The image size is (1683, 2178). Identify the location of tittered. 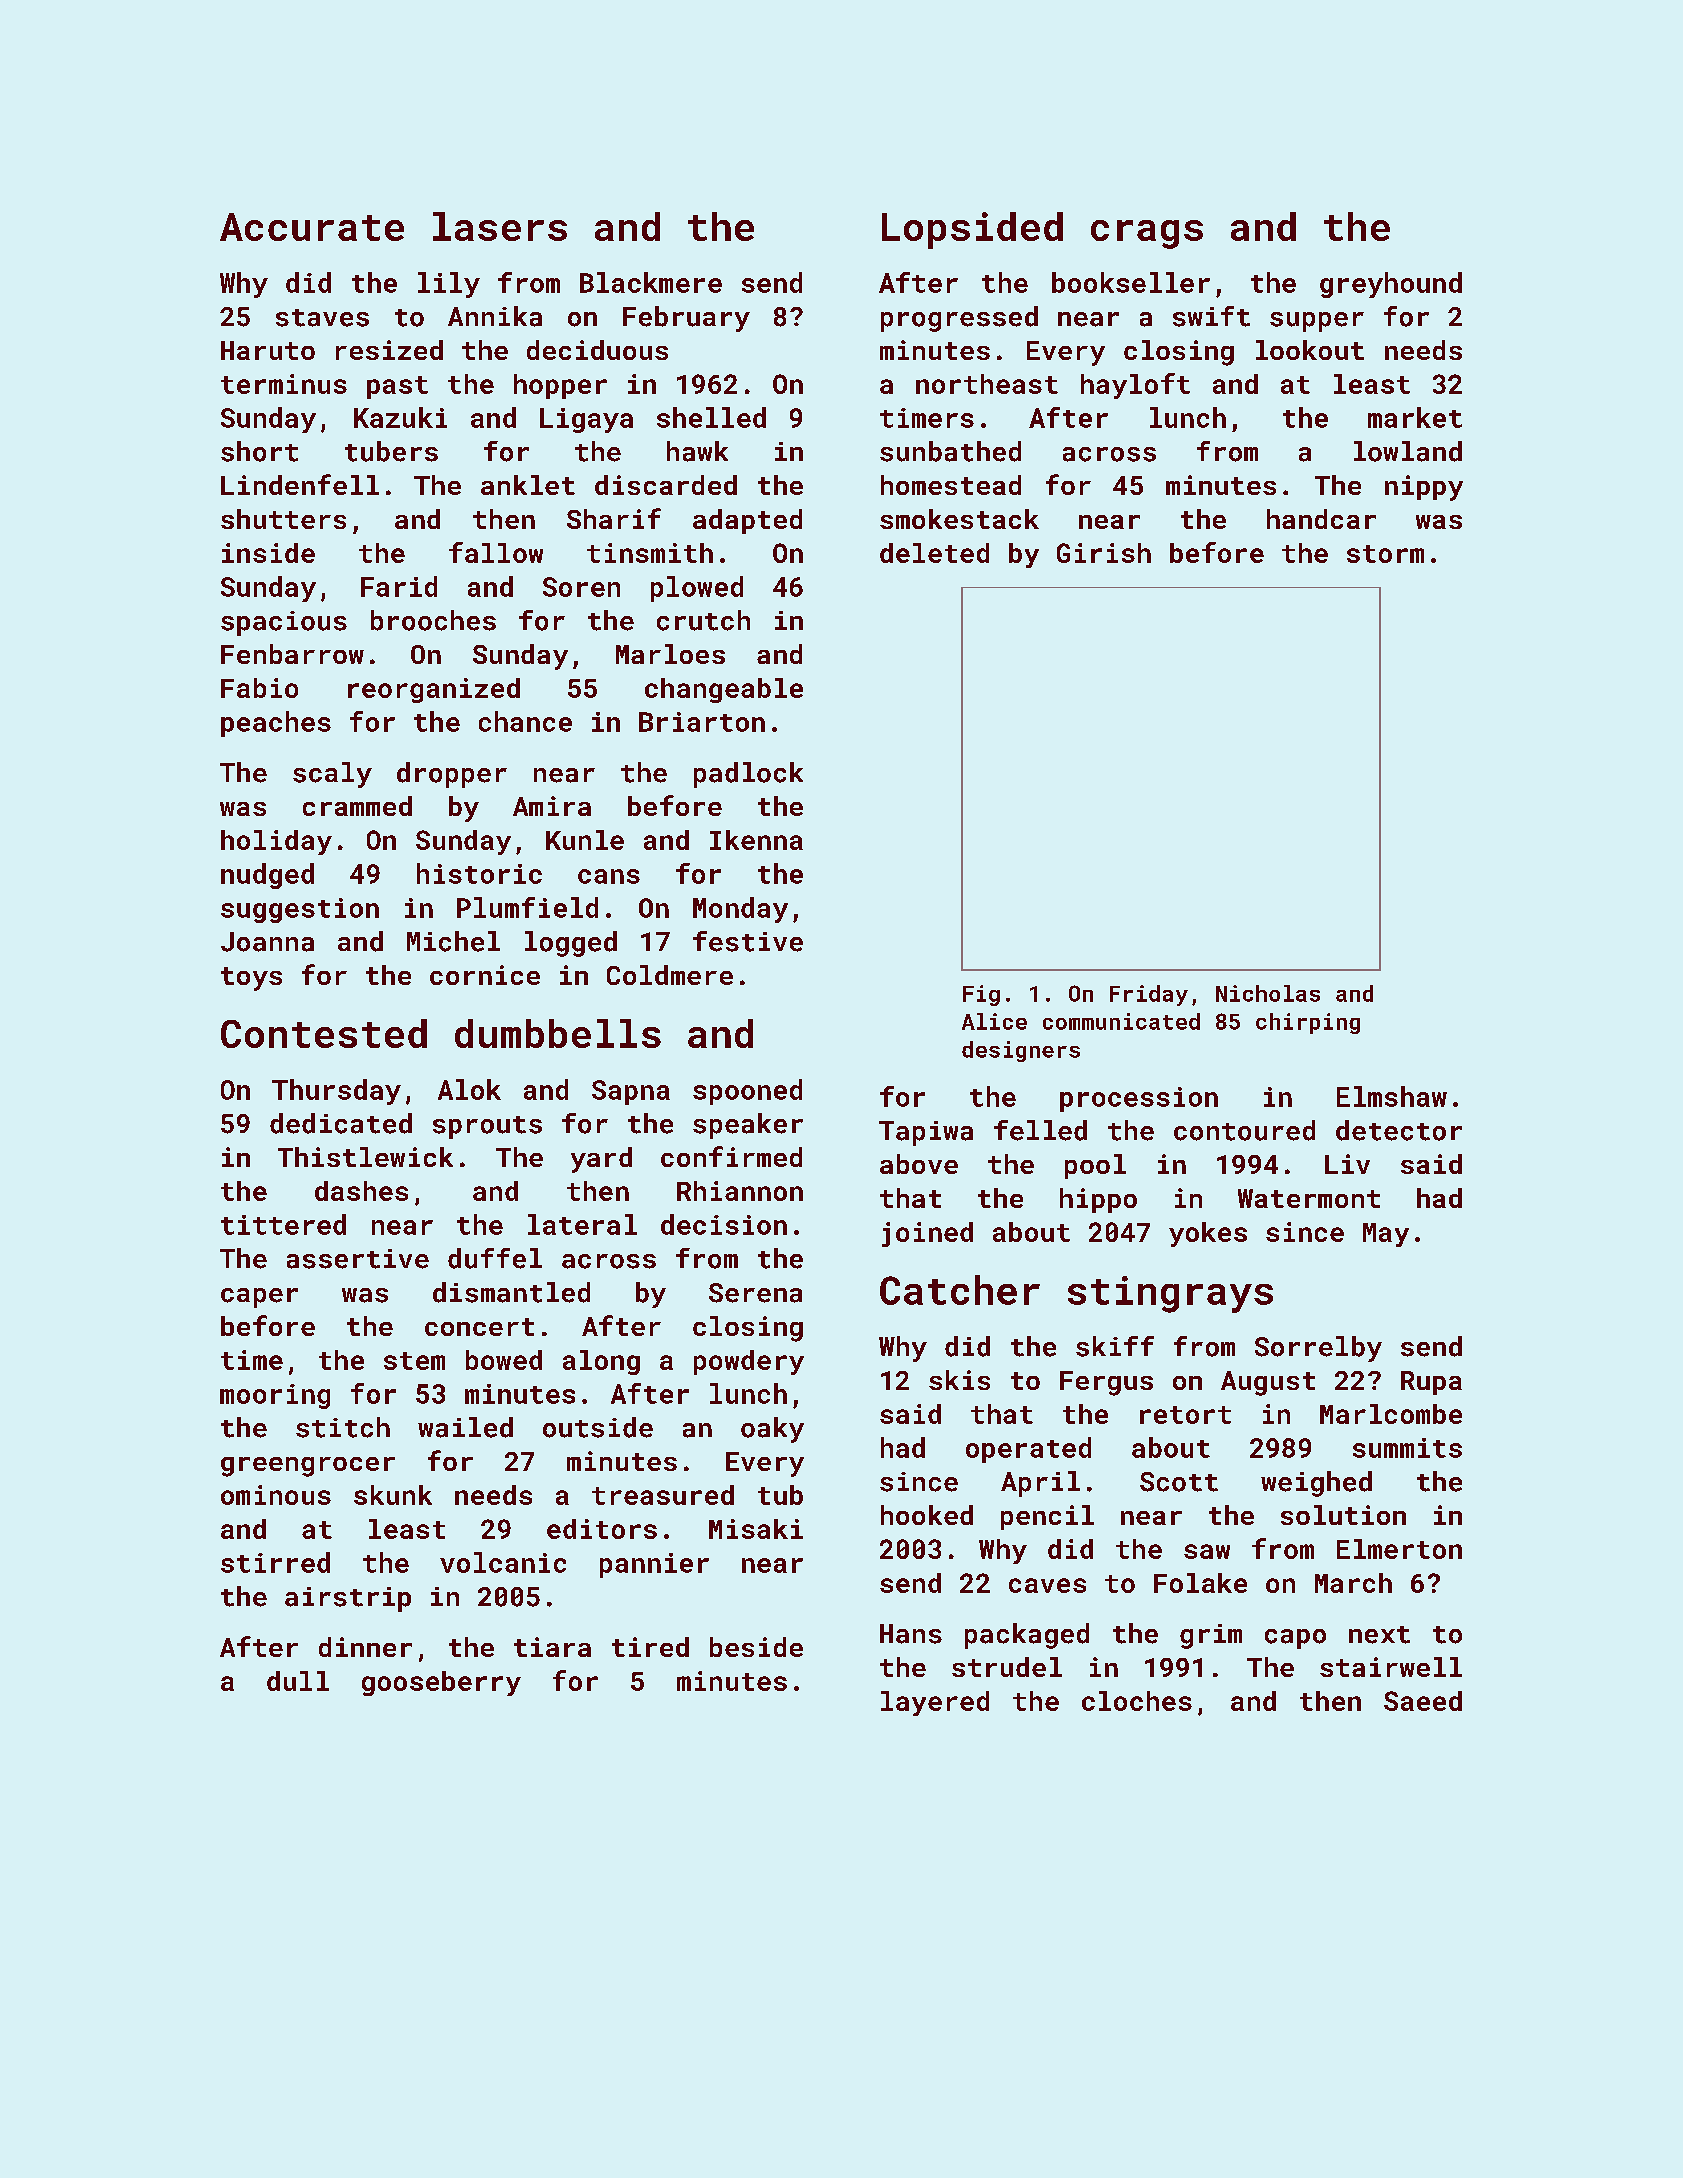
(283, 1224).
